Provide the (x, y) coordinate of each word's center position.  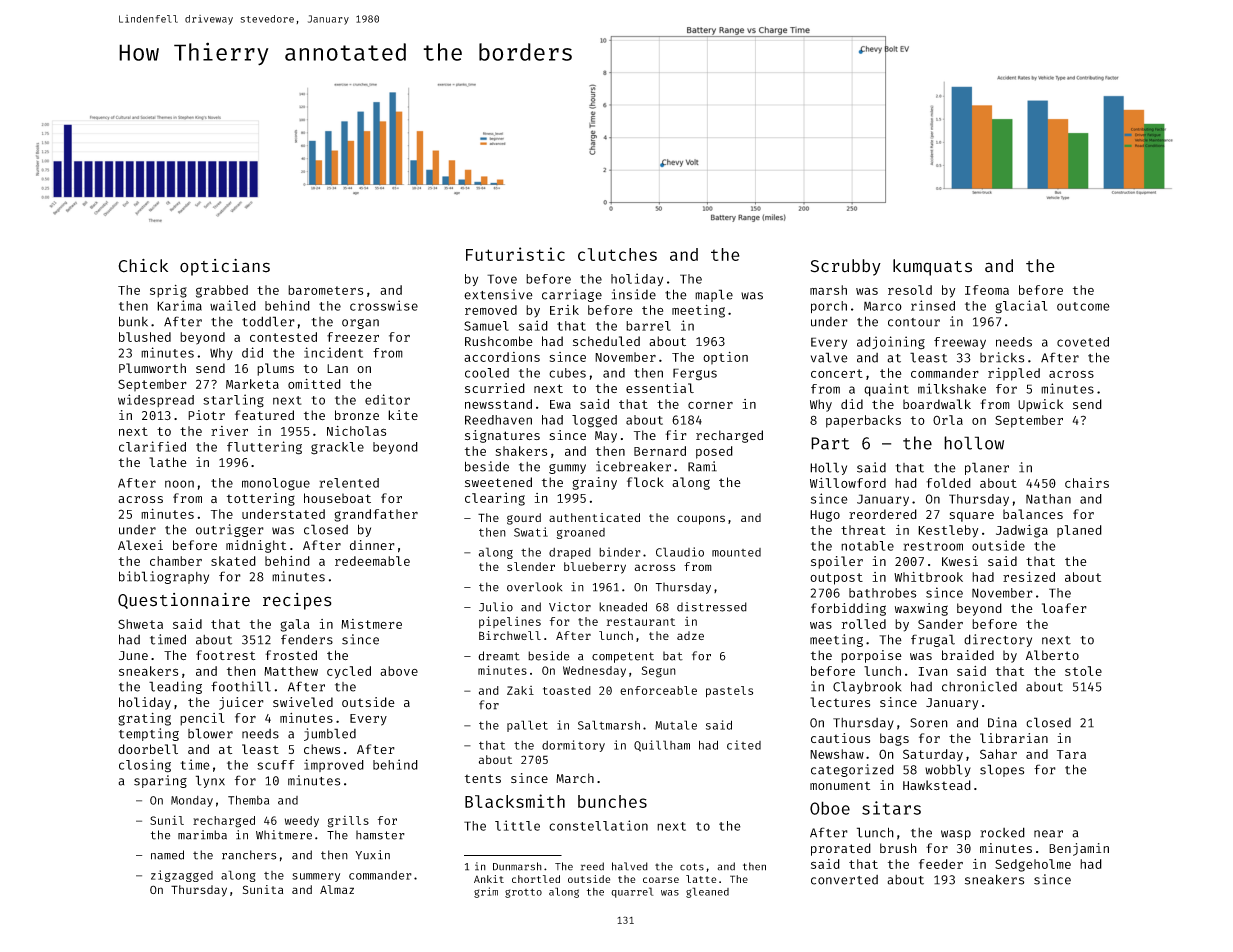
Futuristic (515, 254)
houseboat (337, 498)
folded (948, 483)
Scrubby (845, 267)
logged (594, 421)
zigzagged (182, 876)
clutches (617, 254)
